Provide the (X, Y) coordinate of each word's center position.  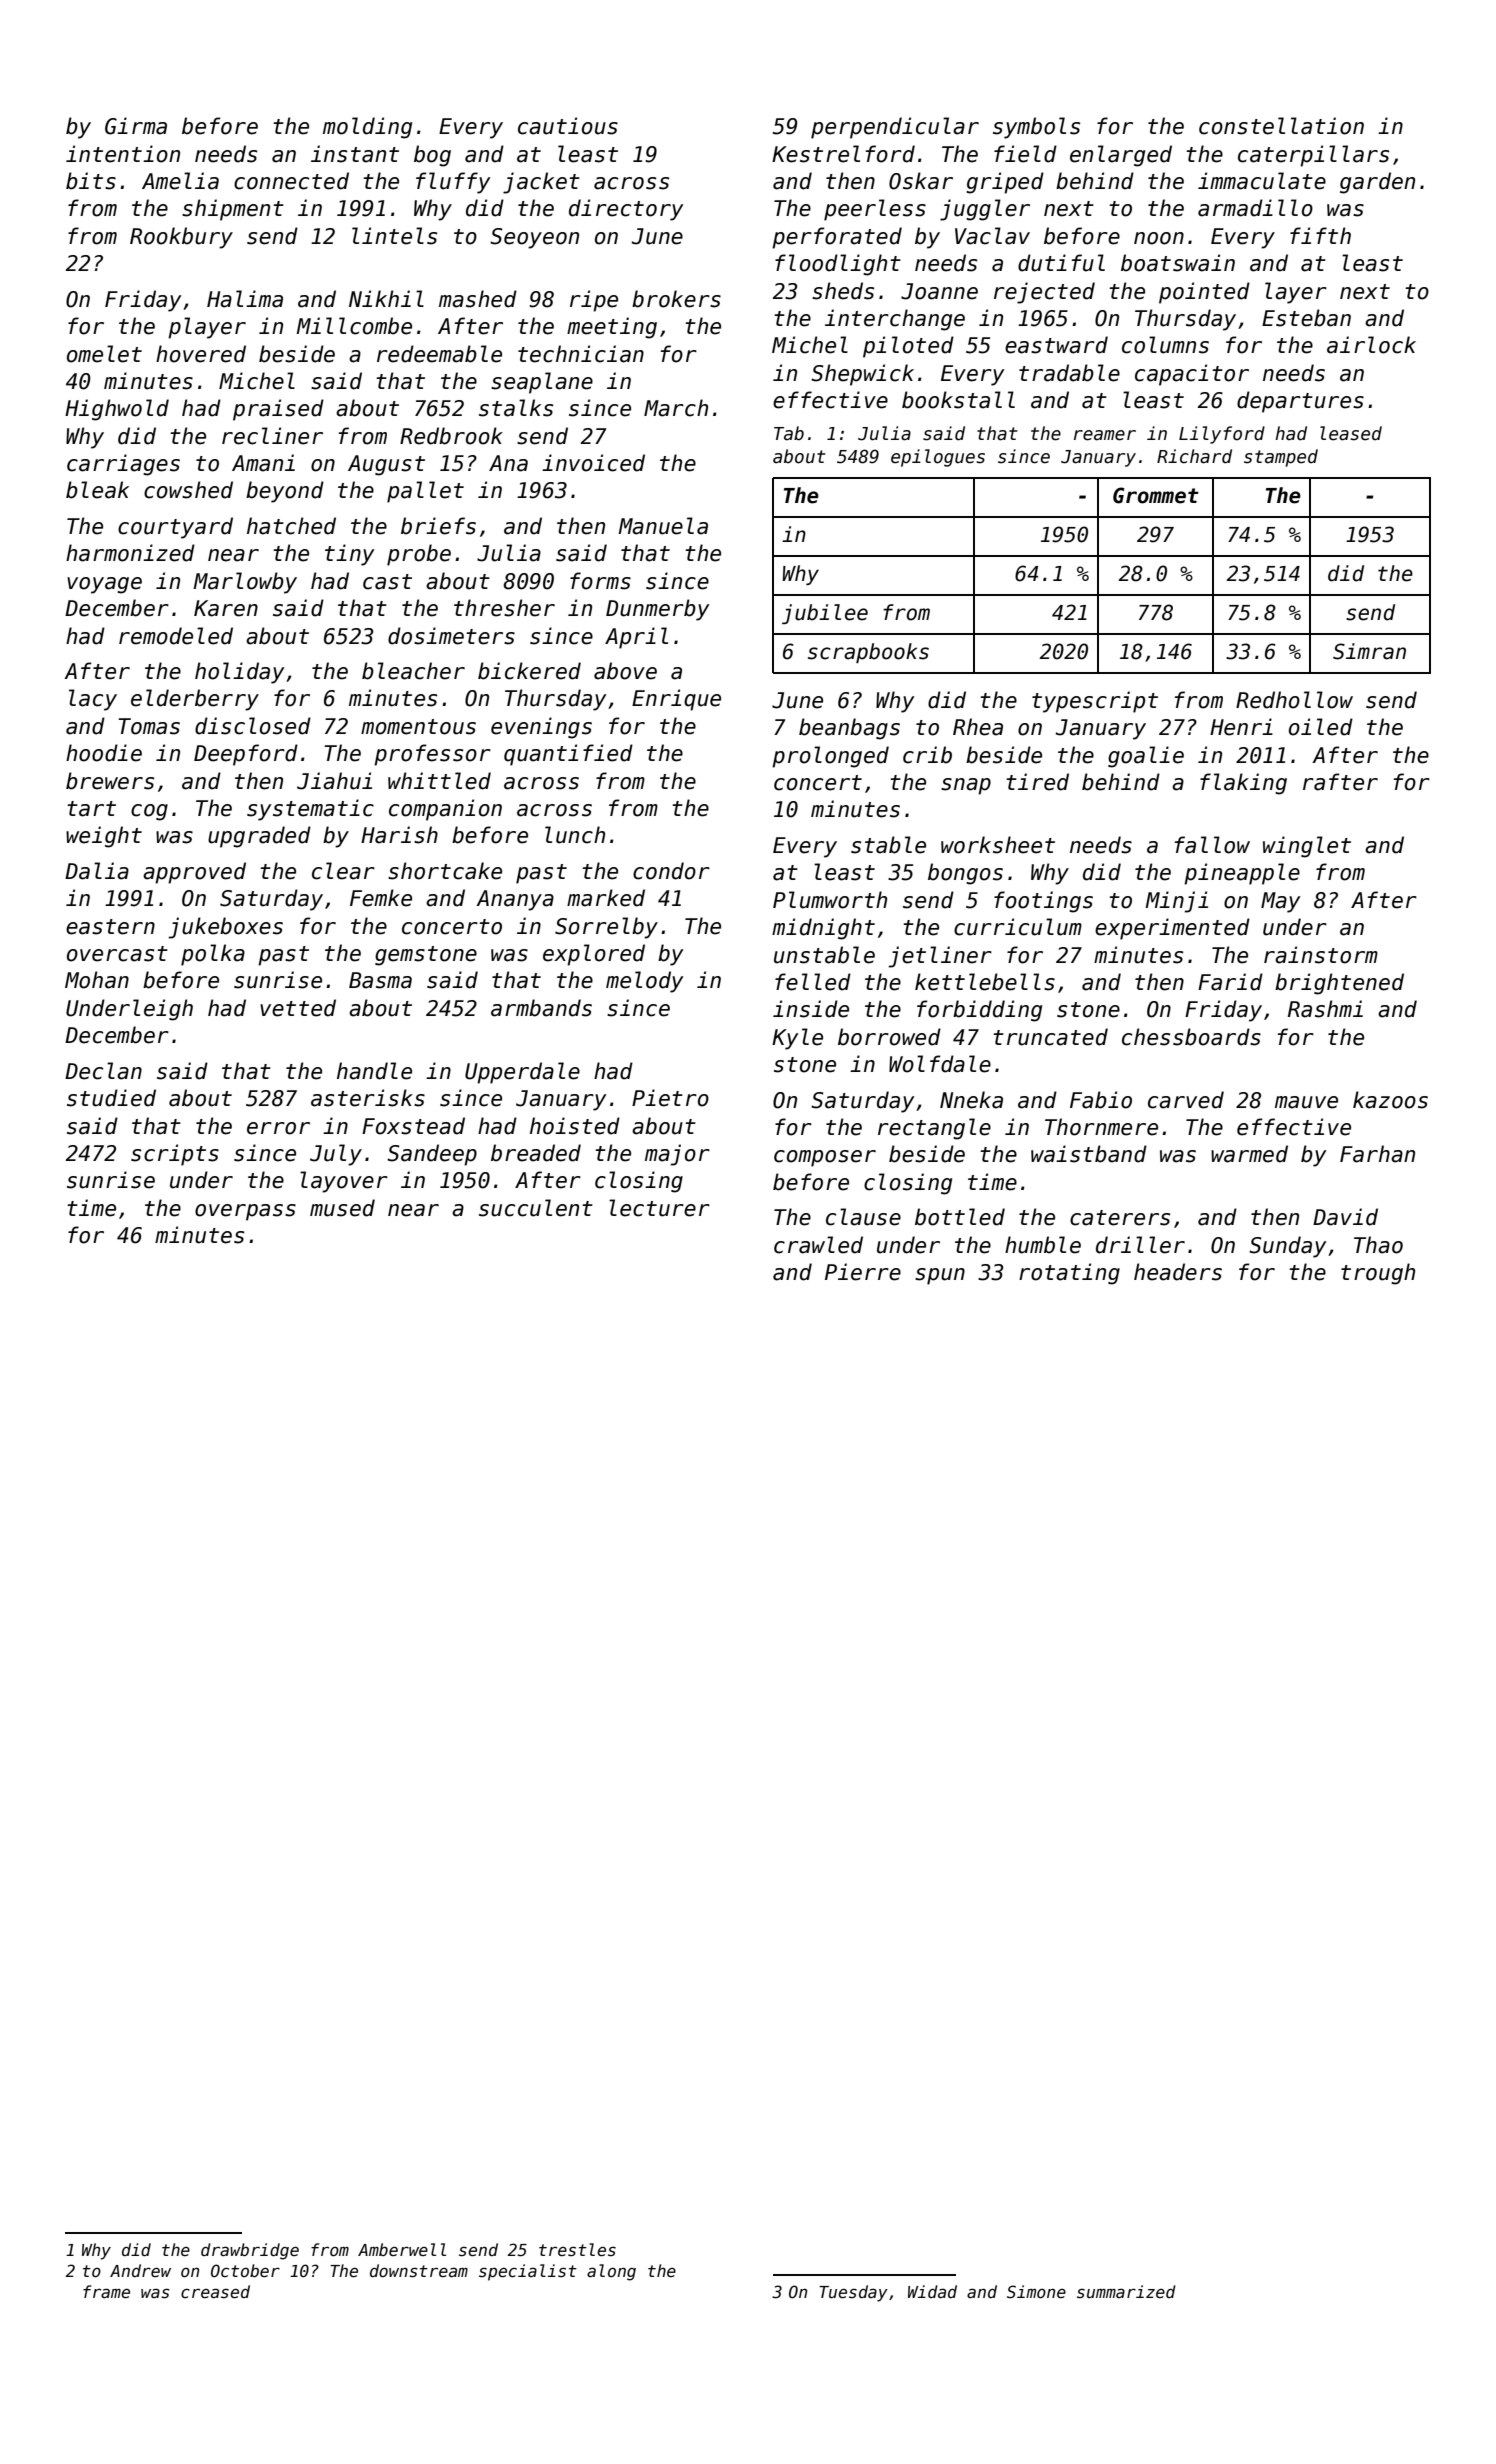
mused (342, 1208)
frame (106, 2291)
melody (644, 982)
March (676, 408)
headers (1178, 1272)
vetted (298, 1008)
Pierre (863, 1272)
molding (367, 128)
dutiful (1061, 263)
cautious (568, 126)
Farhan (1377, 1154)
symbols (1036, 128)
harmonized (130, 553)
